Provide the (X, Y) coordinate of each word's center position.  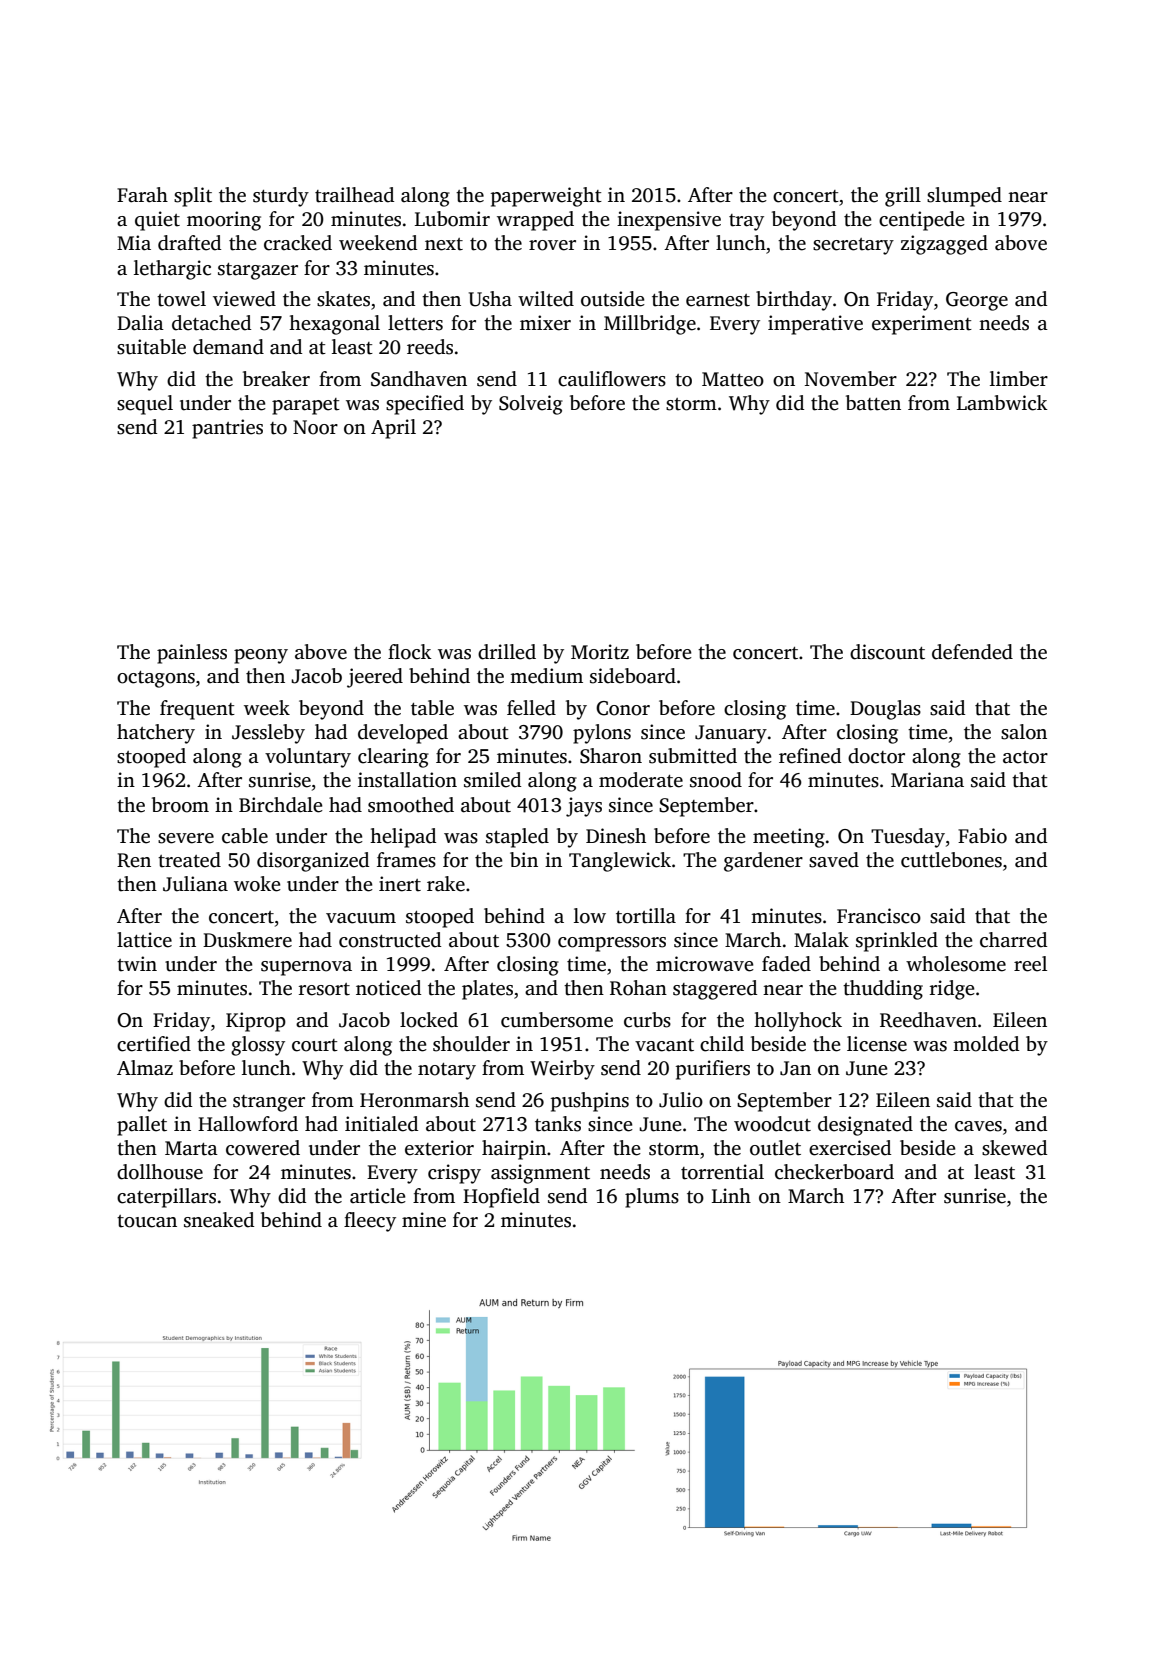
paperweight (546, 197)
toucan (147, 1221)
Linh (731, 1195)
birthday (794, 301)
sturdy (281, 197)
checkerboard (834, 1172)
